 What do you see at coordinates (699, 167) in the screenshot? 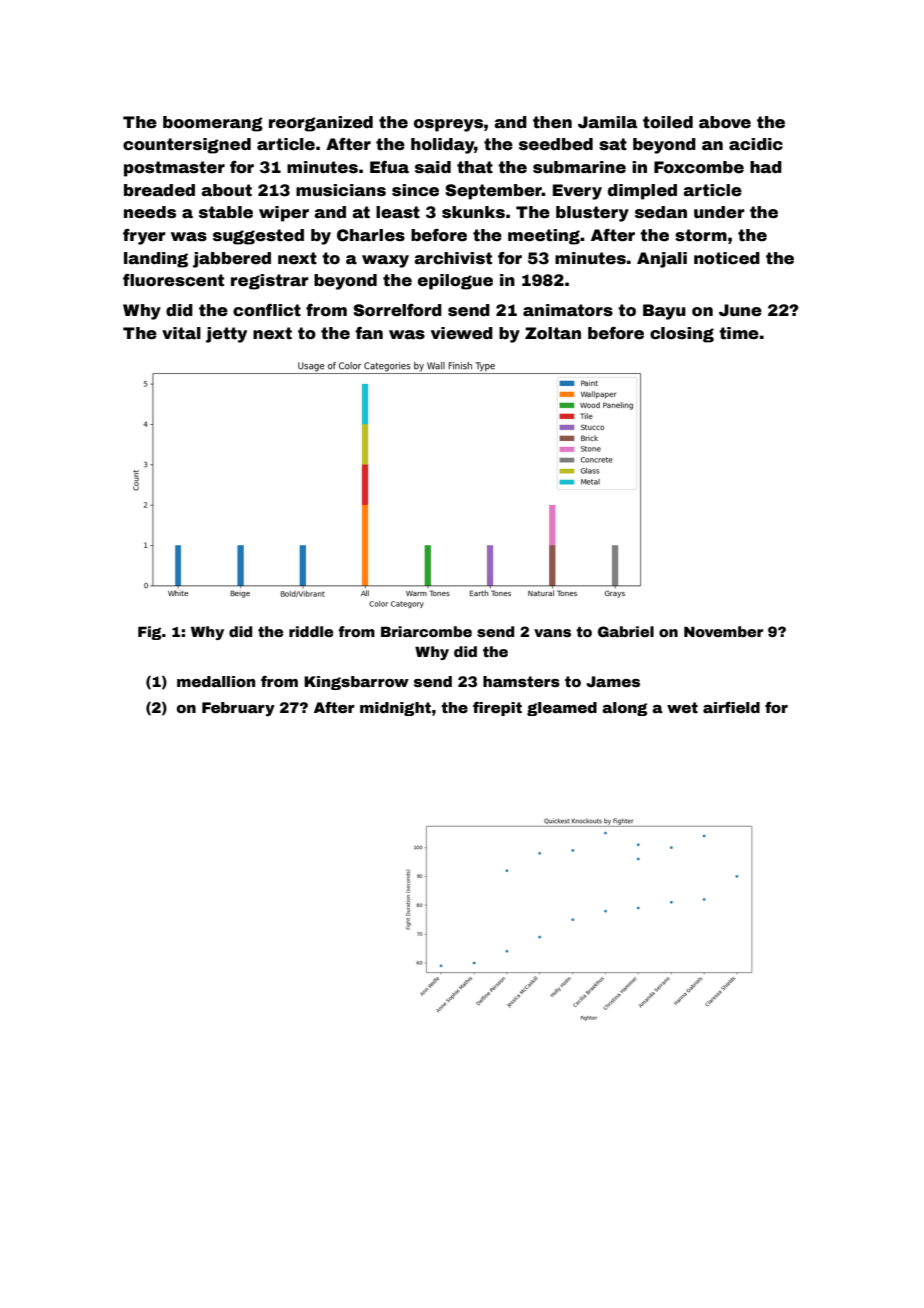
I see `Foxcombe` at bounding box center [699, 167].
